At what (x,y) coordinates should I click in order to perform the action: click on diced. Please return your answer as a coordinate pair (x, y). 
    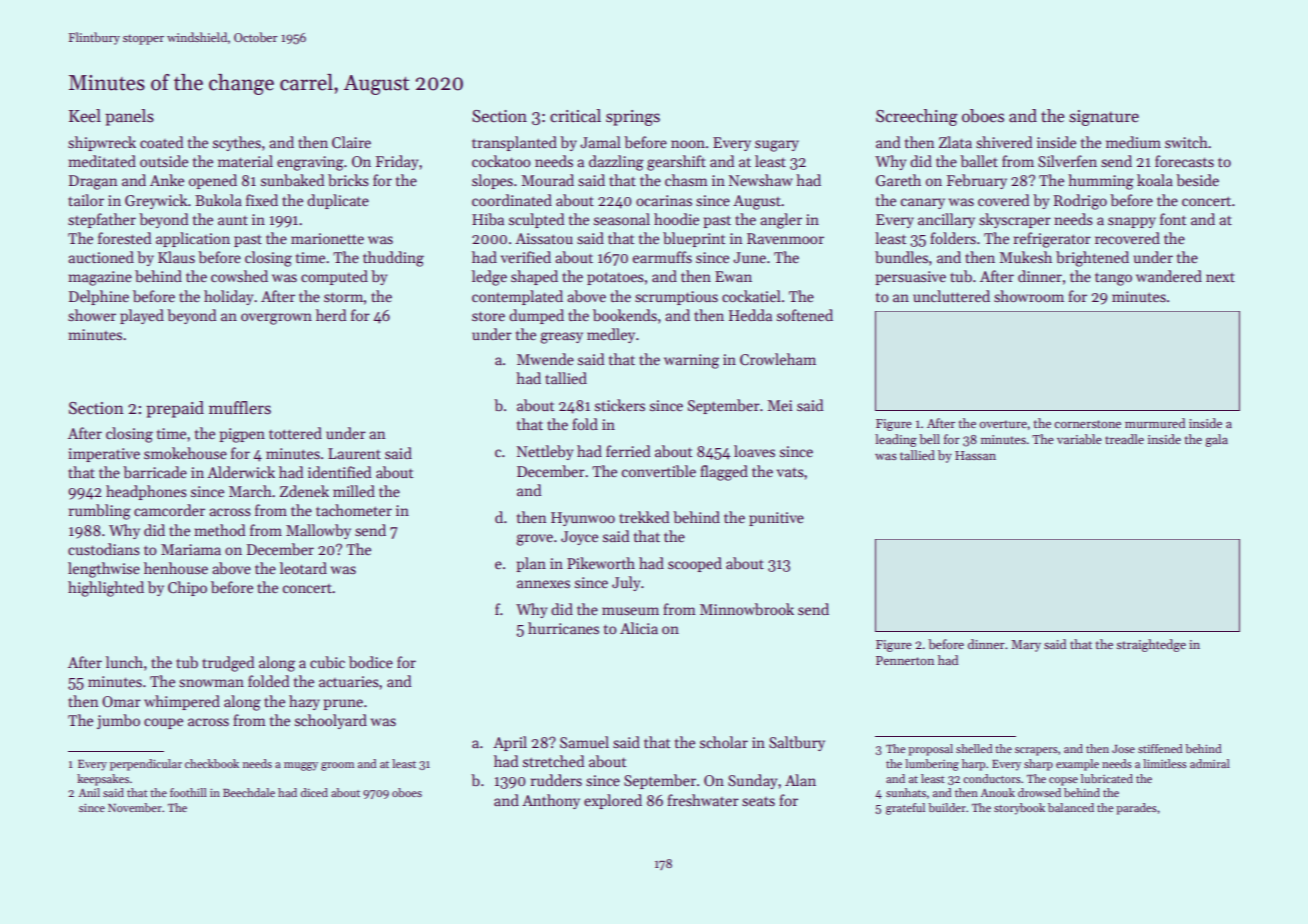
    Looking at the image, I should click on (314, 792).
